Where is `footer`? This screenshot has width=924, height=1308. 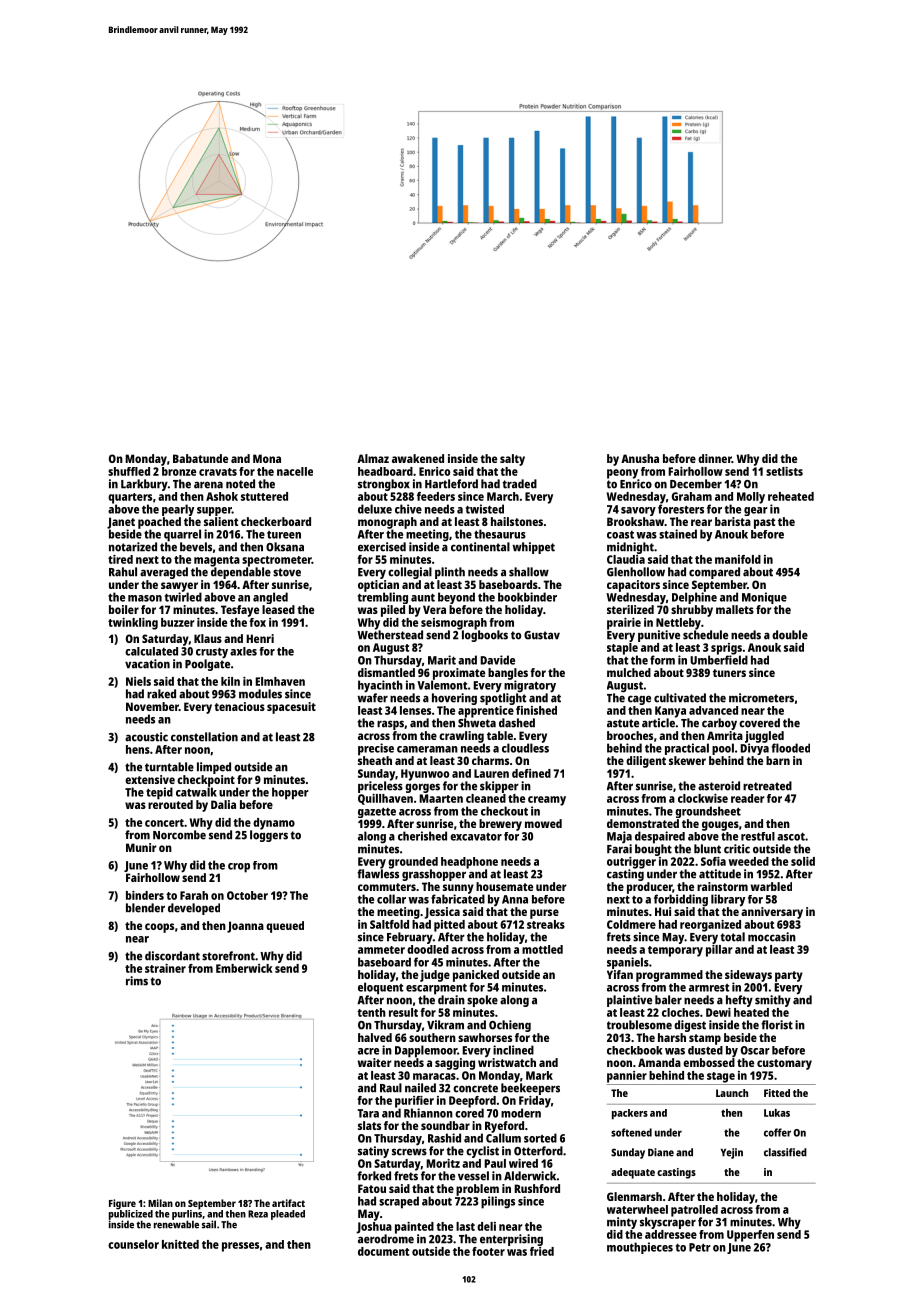
footer is located at coordinates (488, 1251).
